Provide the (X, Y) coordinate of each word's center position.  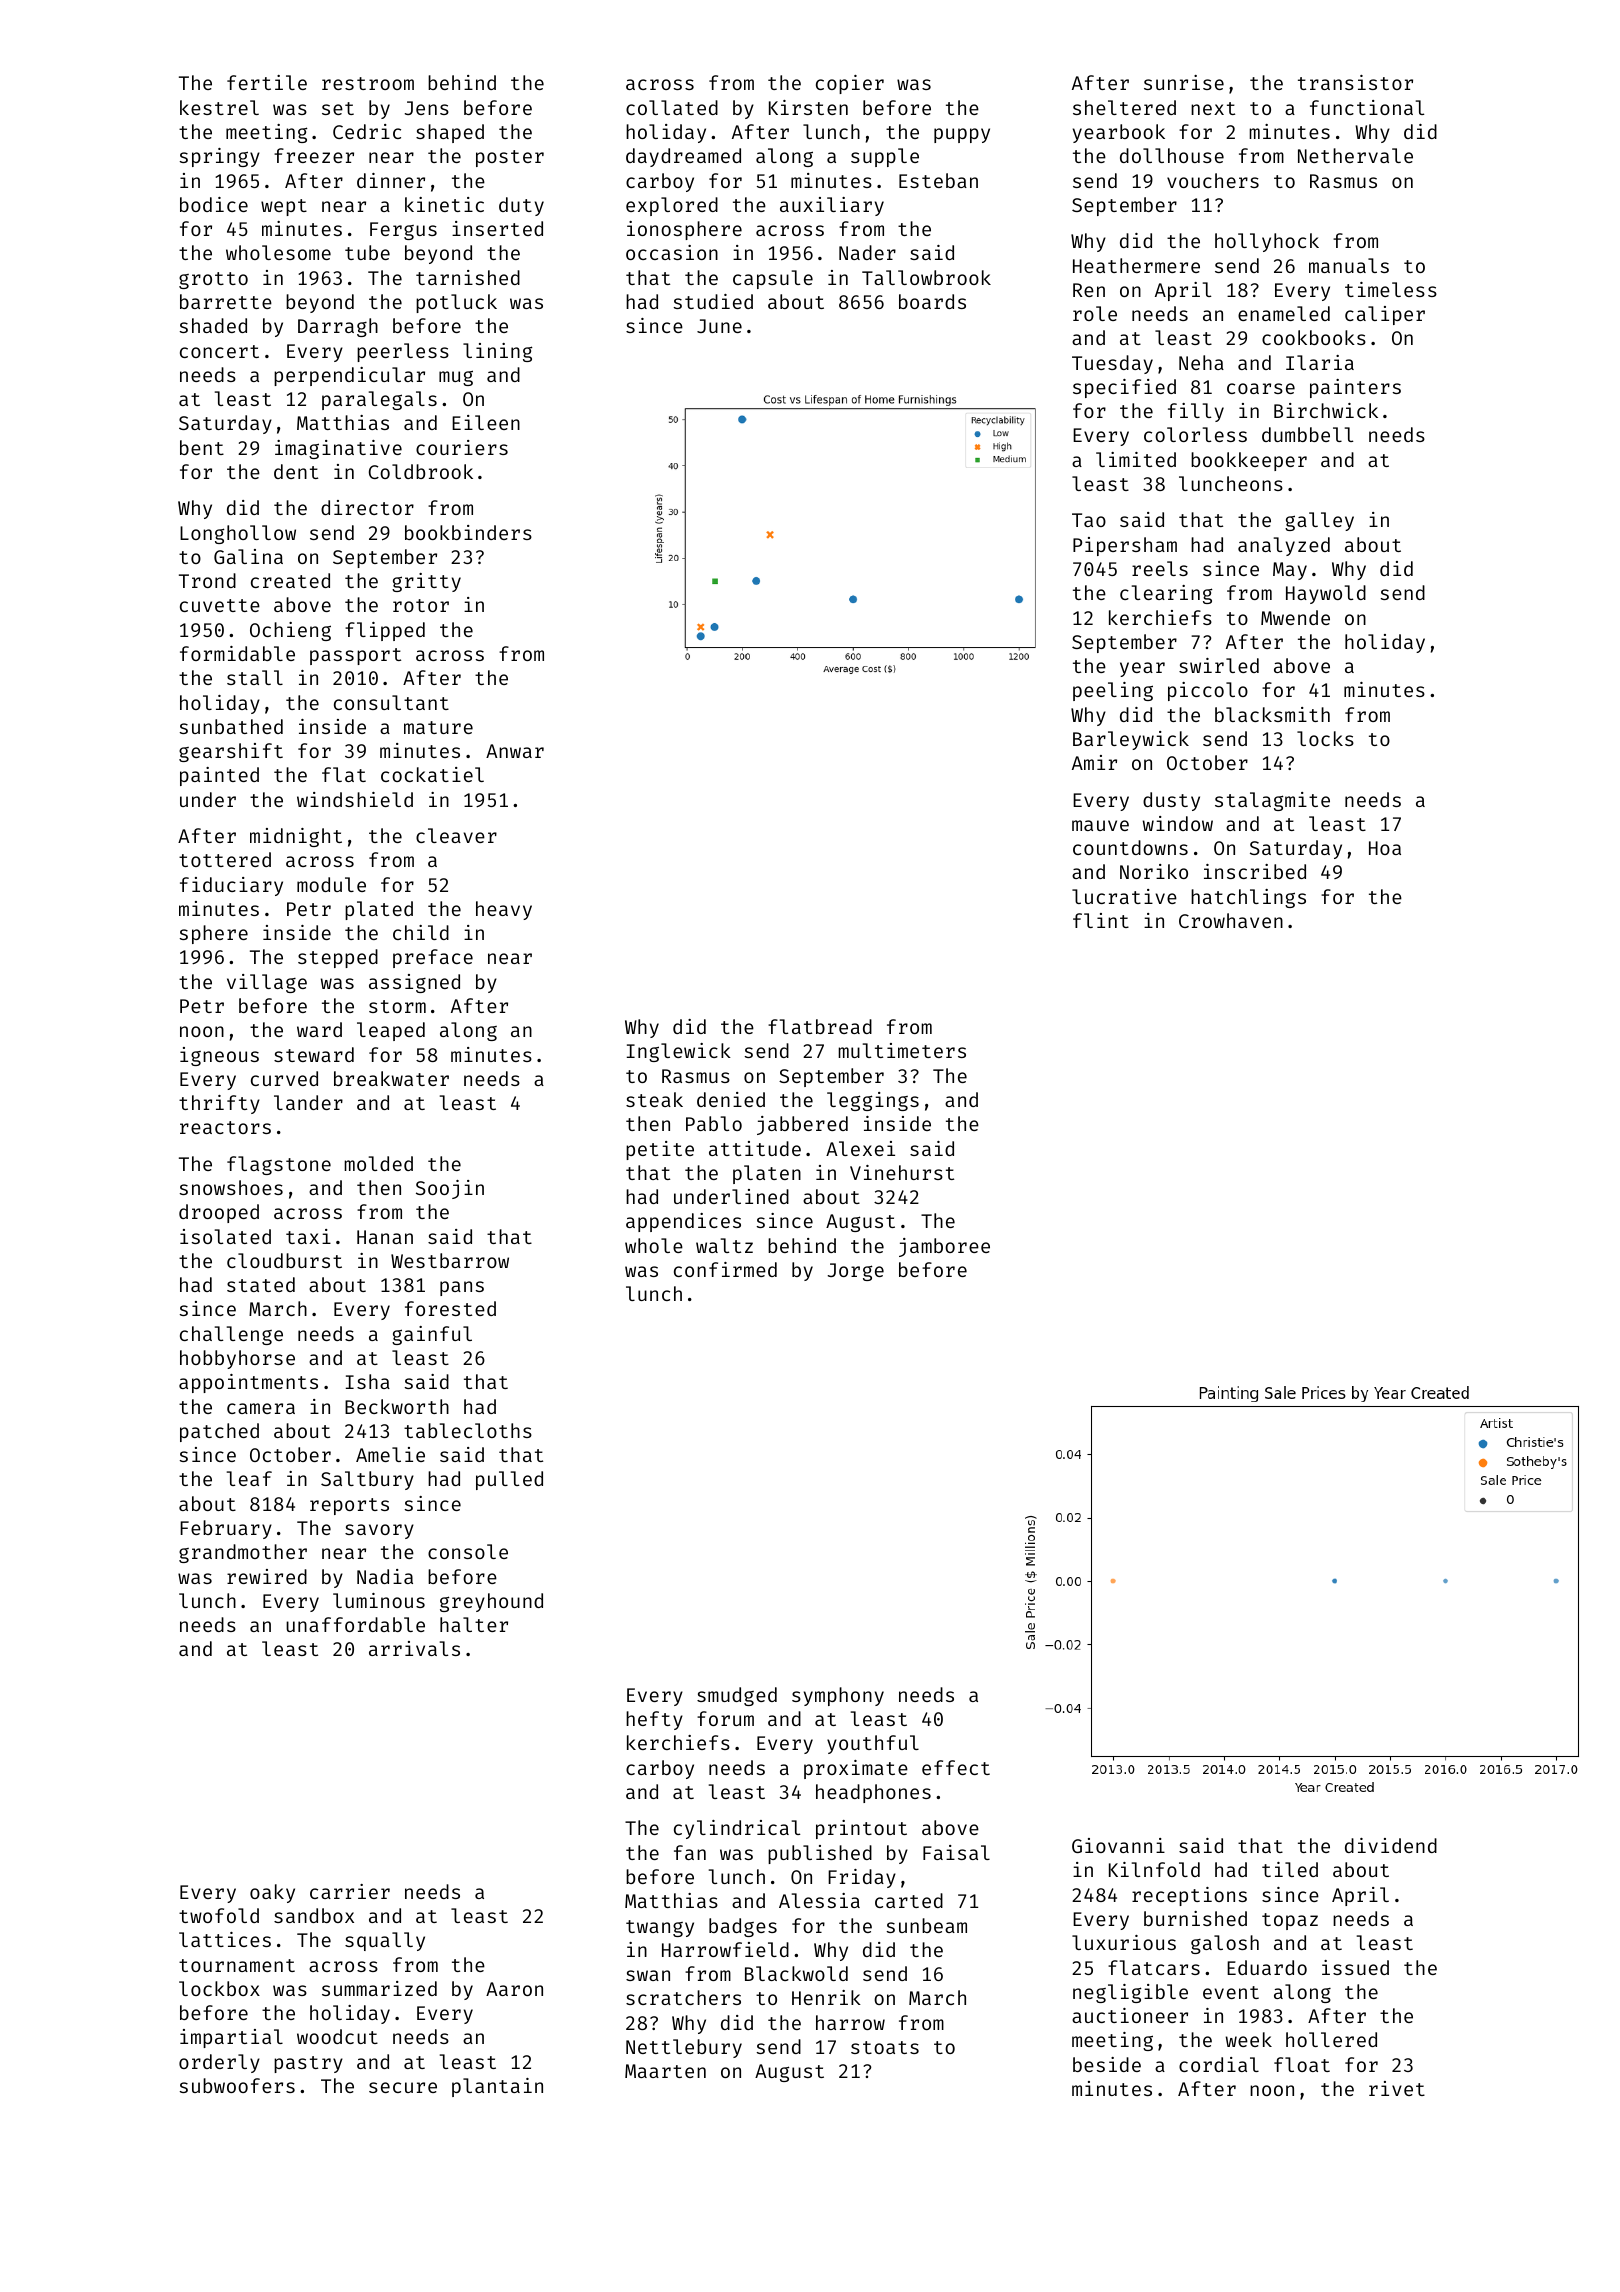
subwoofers (237, 2085)
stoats (885, 2047)
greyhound (491, 1602)
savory (379, 1531)
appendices (683, 1222)
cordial (1219, 2064)
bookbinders (468, 532)
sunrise (1184, 82)
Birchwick (1326, 410)
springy (220, 157)
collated (672, 107)
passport (355, 656)
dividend (1391, 1845)
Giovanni (1118, 1845)
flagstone (279, 1165)
